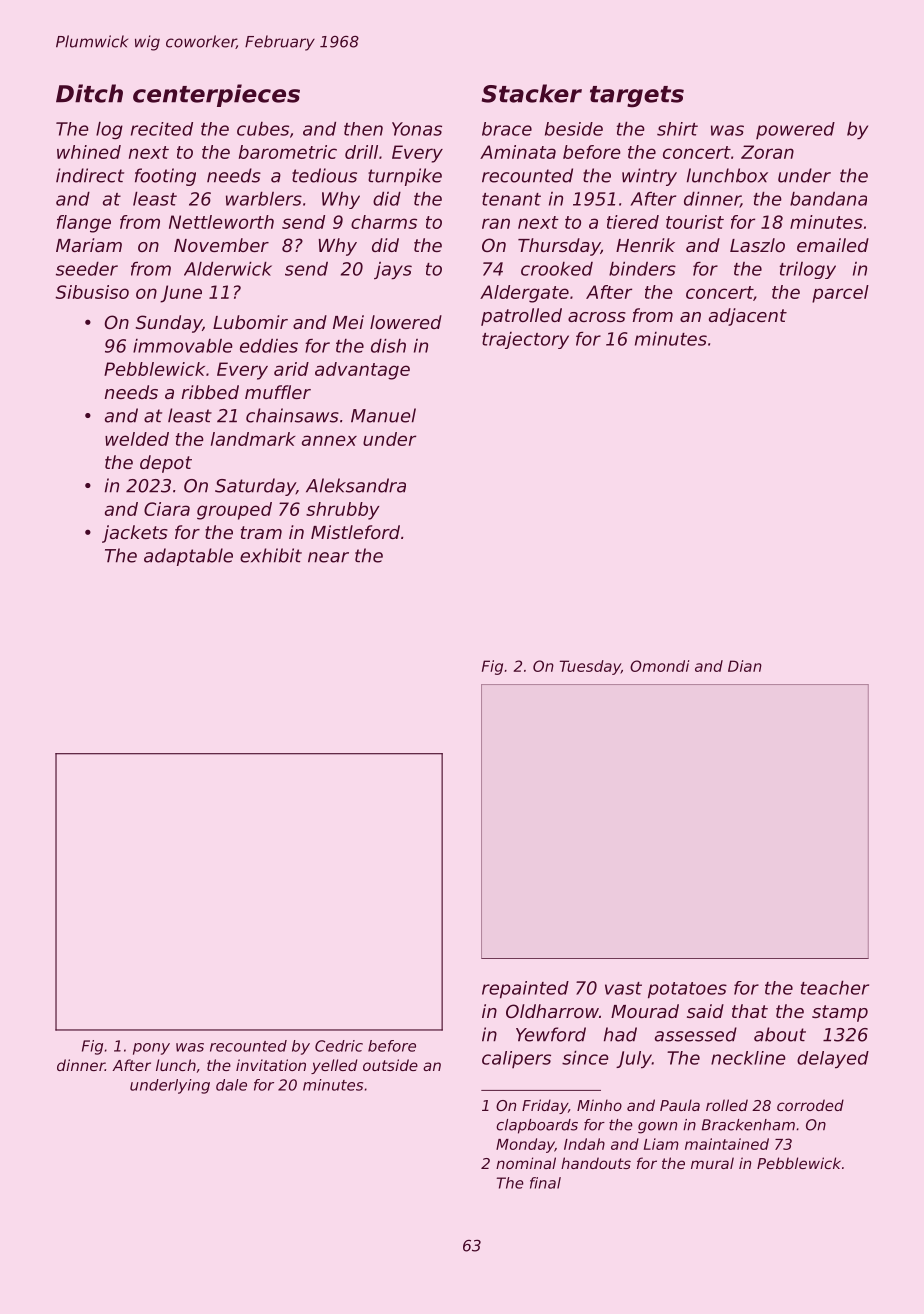  Describe the element at coordinates (339, 1046) in the document. I see `Cedric` at that location.
